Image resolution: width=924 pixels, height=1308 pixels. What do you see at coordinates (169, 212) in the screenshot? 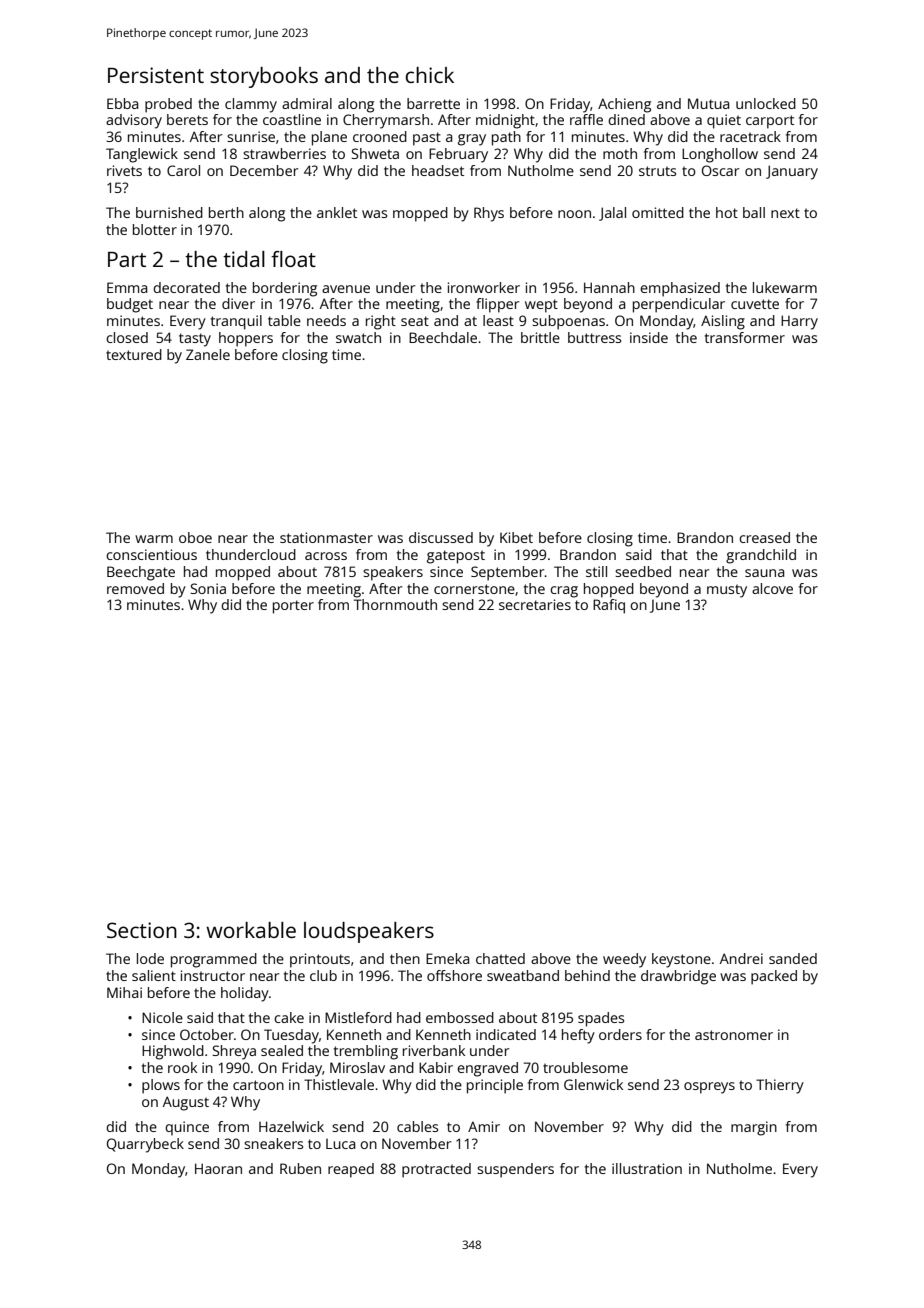
I see `burnished` at bounding box center [169, 212].
